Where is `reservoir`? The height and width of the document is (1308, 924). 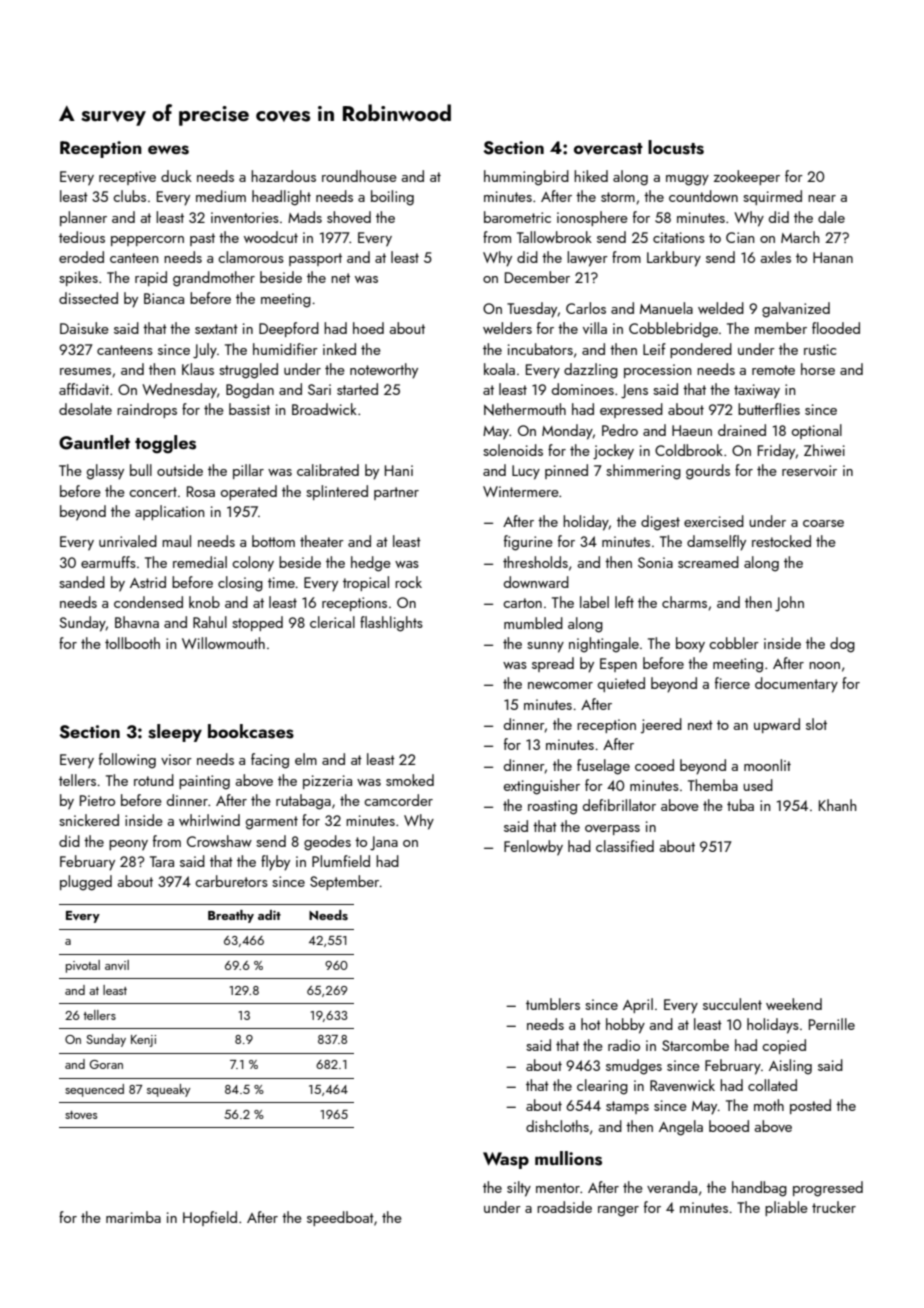
reservoir is located at coordinates (809, 470).
